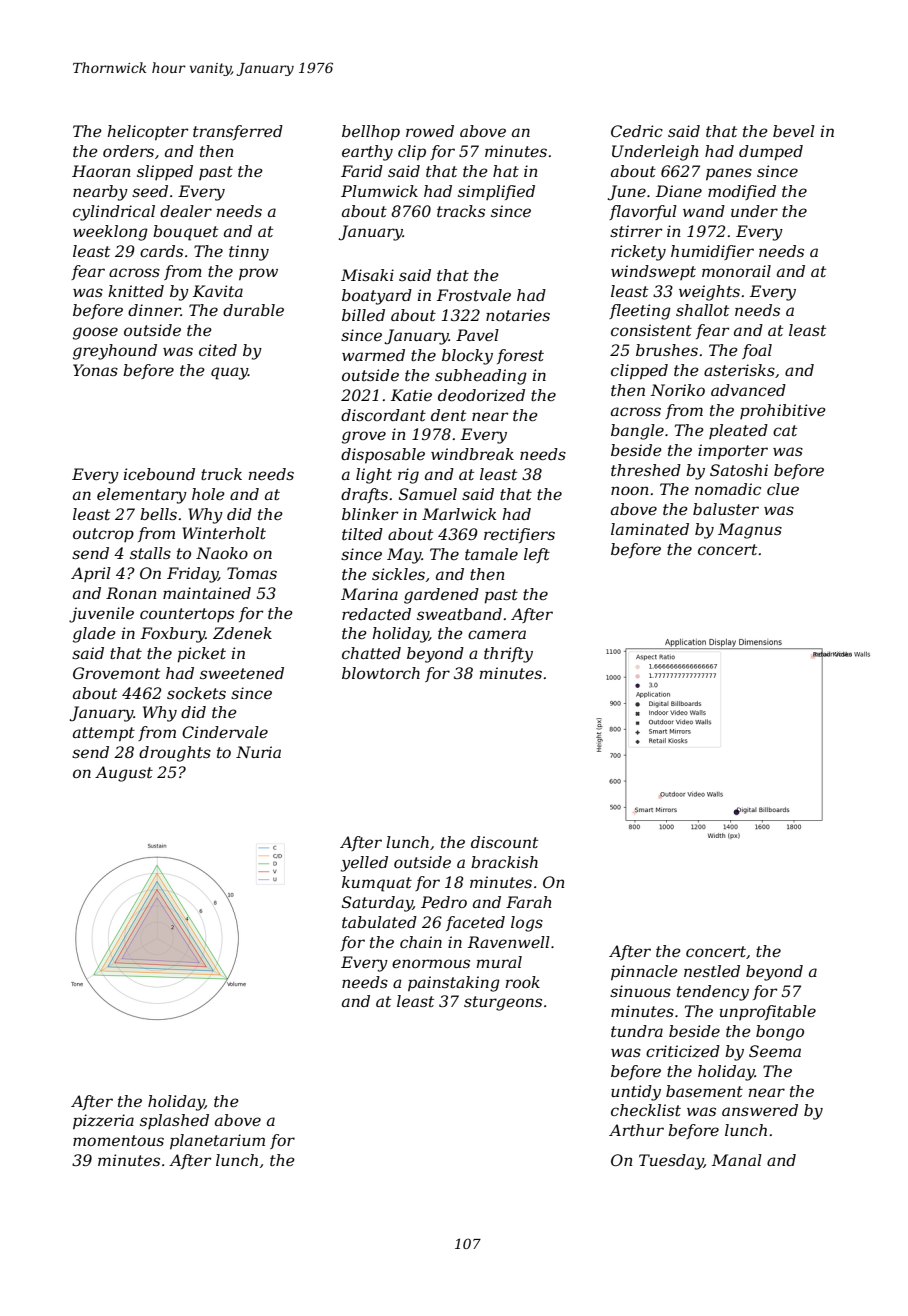  What do you see at coordinates (371, 133) in the screenshot?
I see `bellhop` at bounding box center [371, 133].
